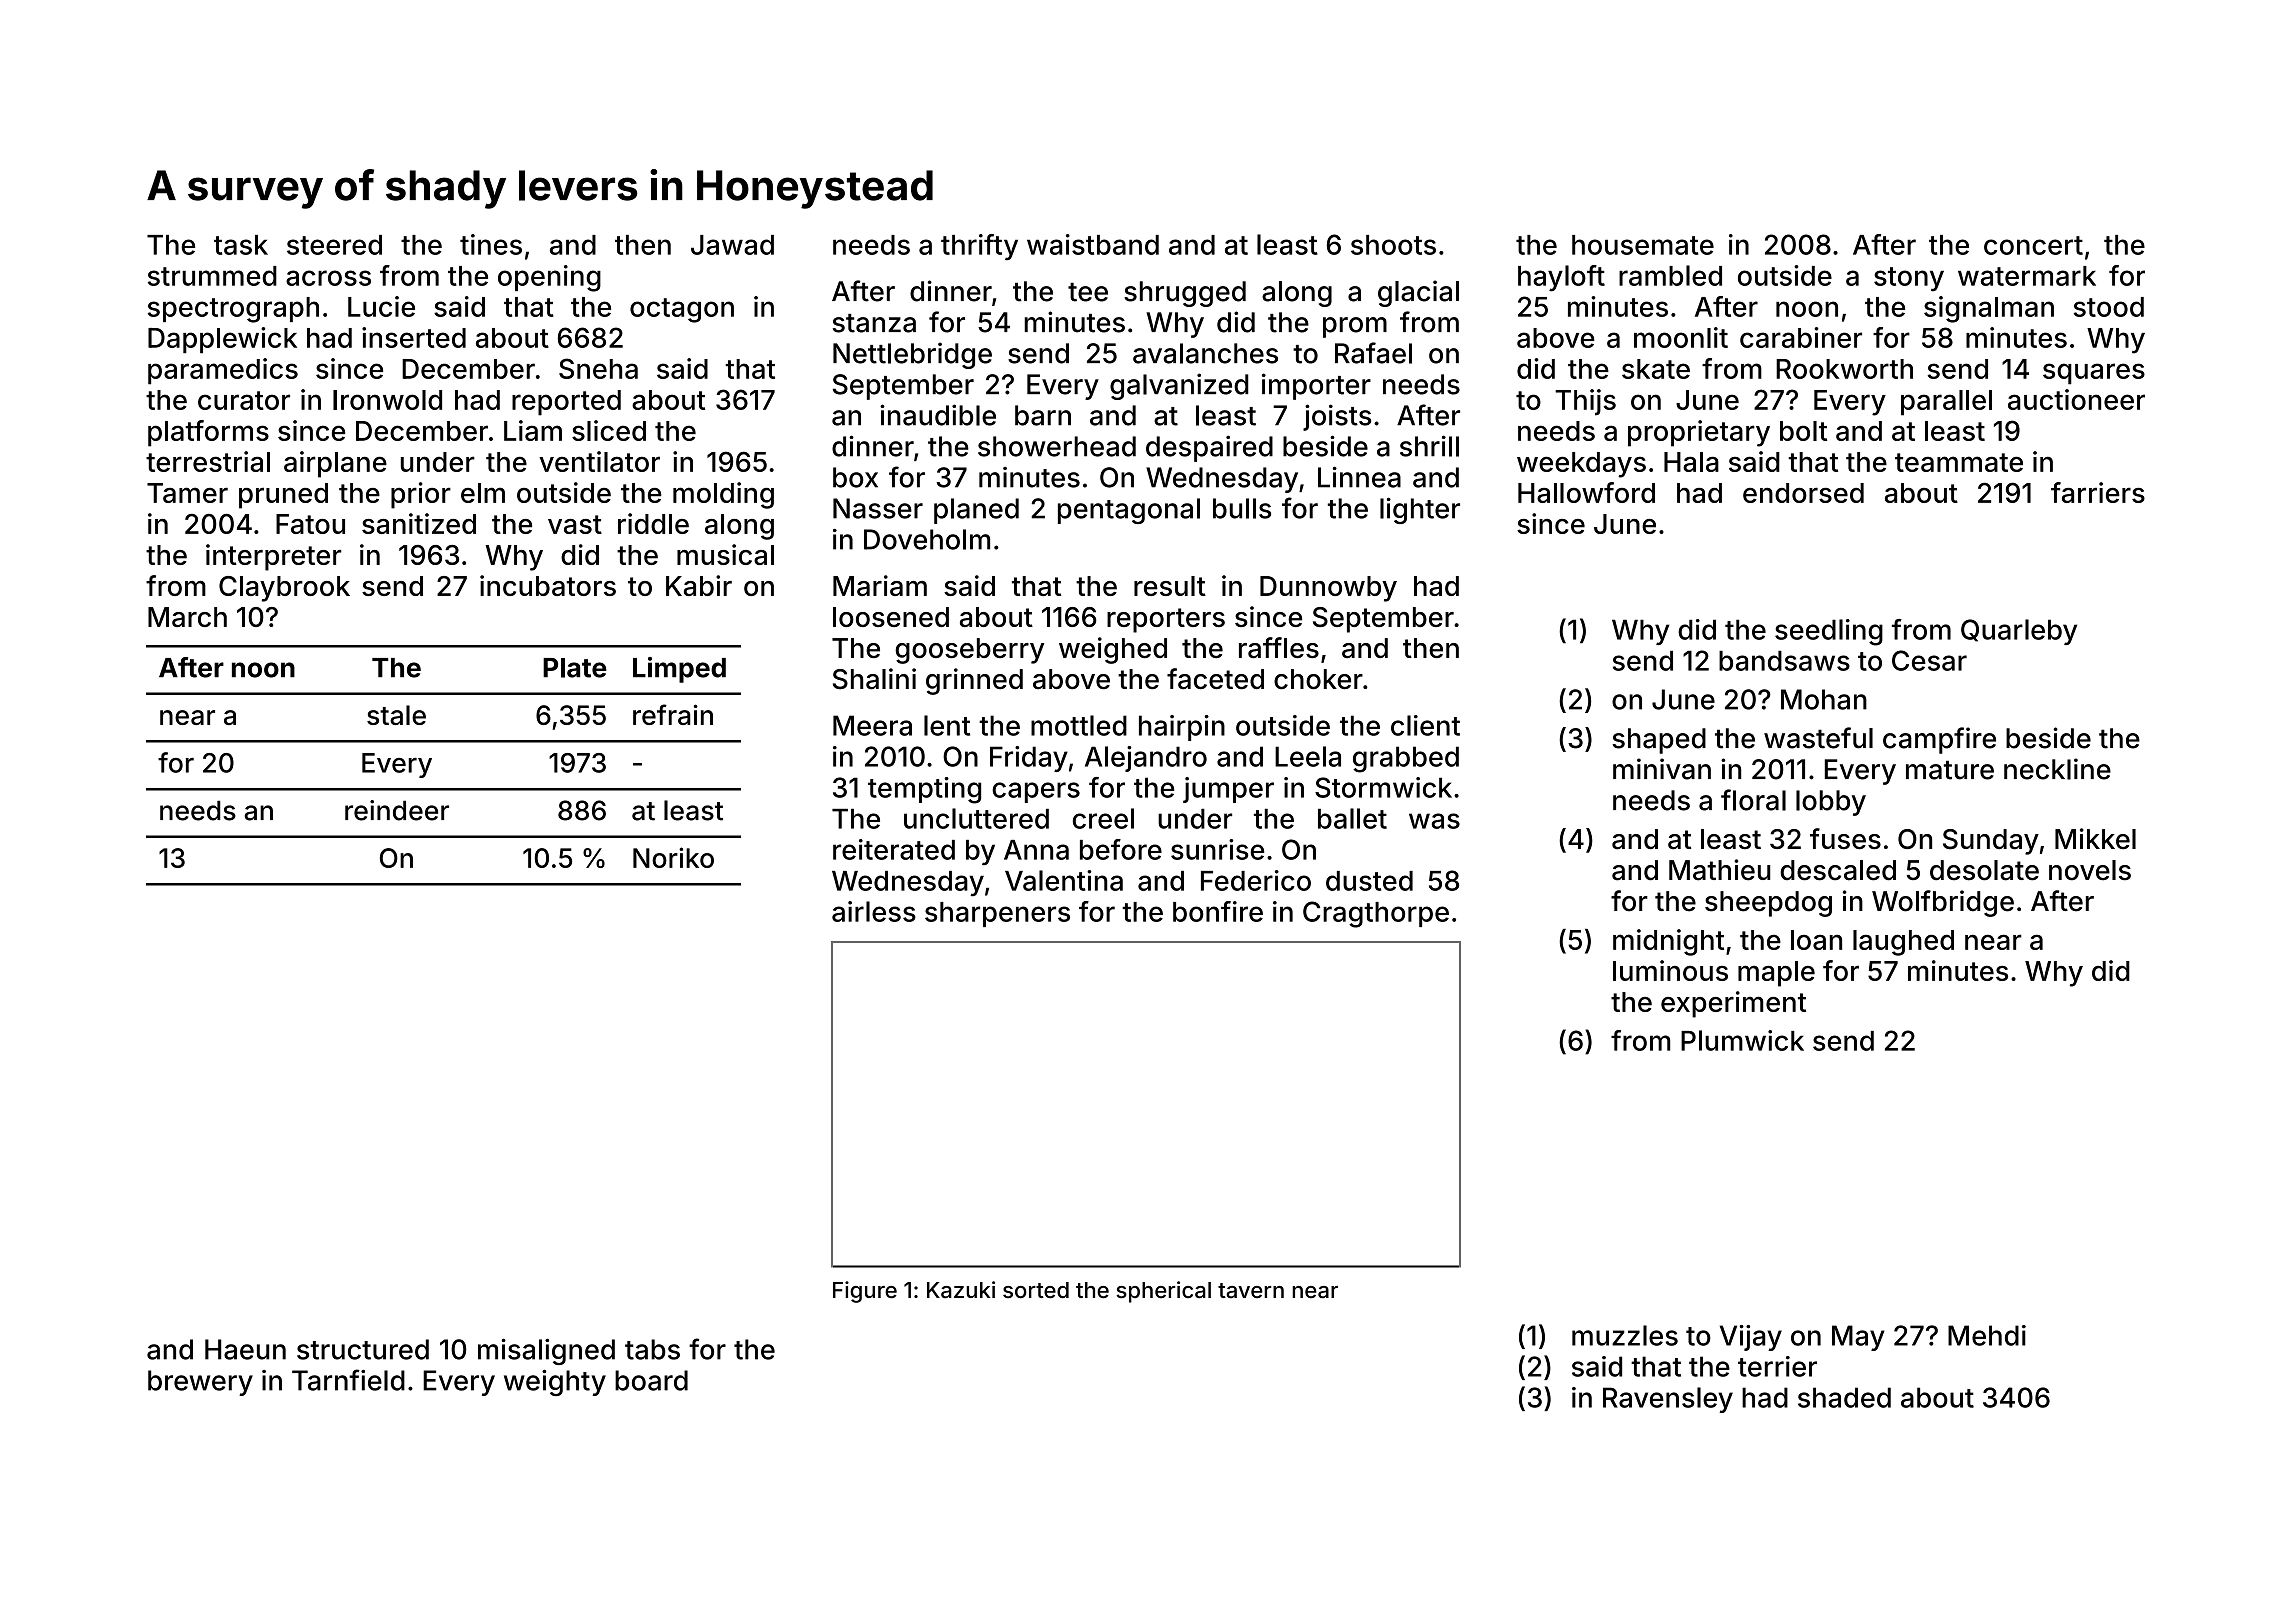  Describe the element at coordinates (575, 524) in the page. I see `vast` at that location.
